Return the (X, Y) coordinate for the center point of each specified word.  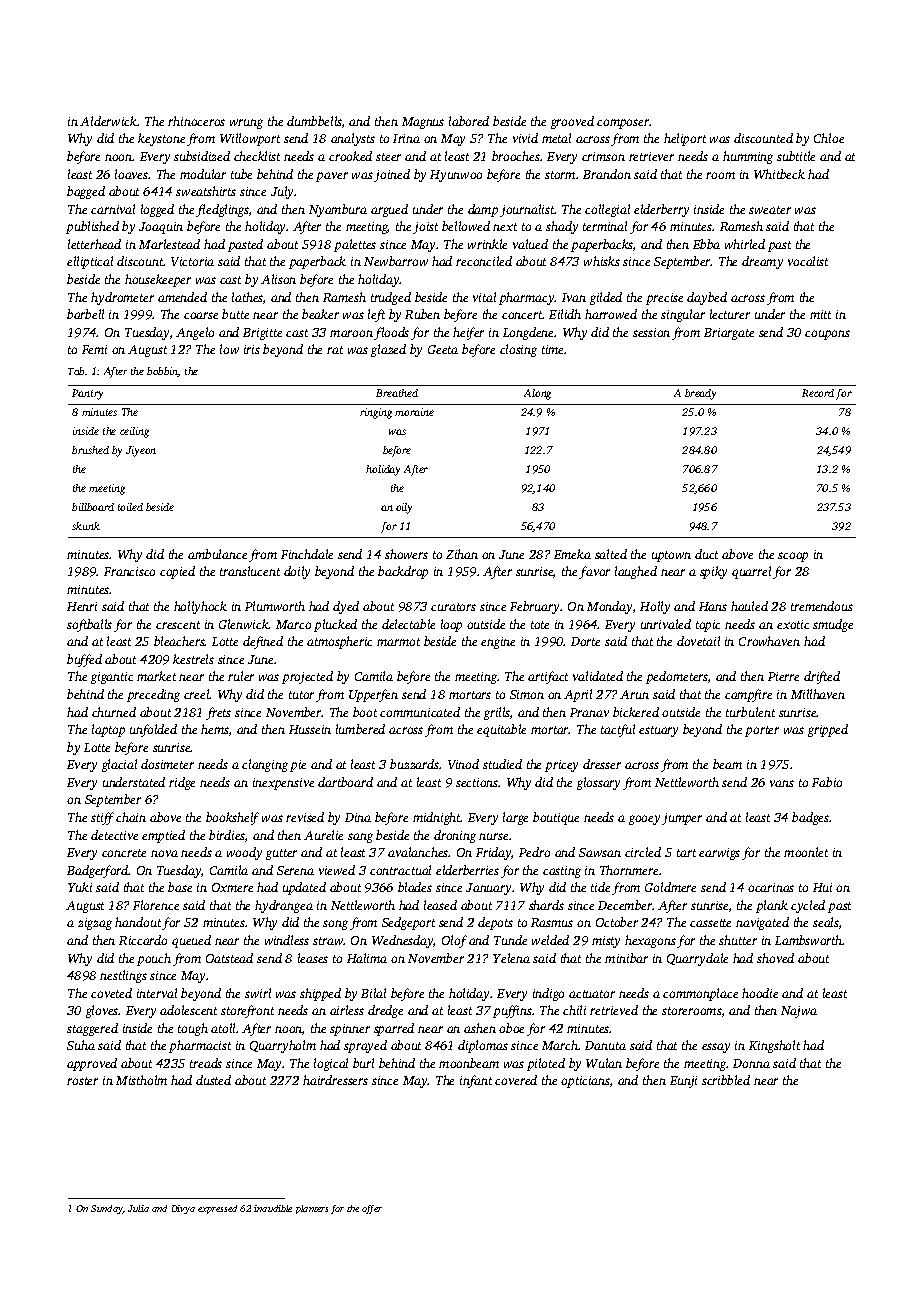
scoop (793, 557)
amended (182, 297)
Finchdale (307, 554)
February (535, 607)
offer (372, 1209)
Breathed (397, 393)
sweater (770, 210)
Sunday (107, 1209)
